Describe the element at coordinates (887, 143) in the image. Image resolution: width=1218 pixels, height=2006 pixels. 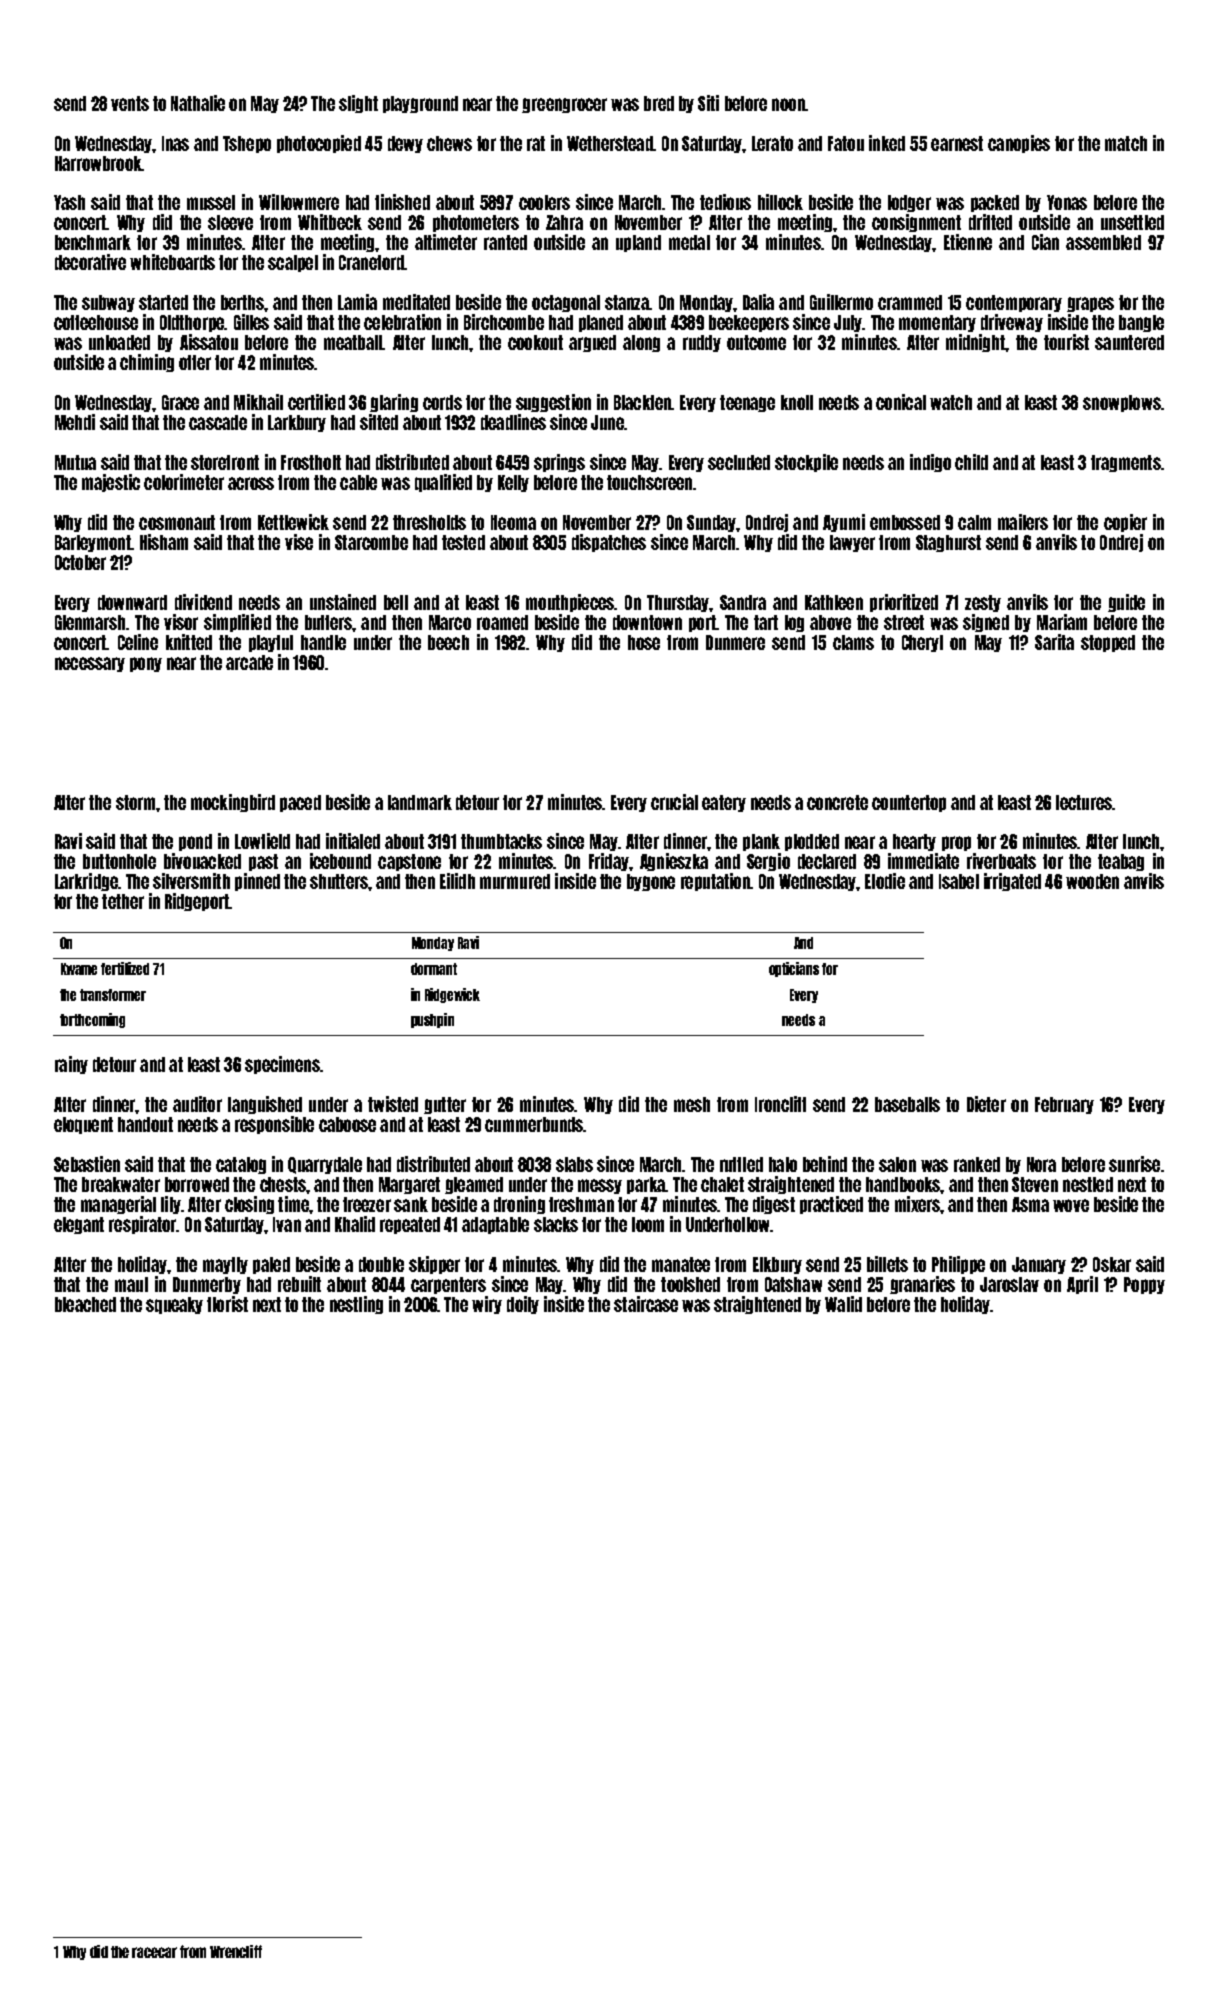
I see `inked` at that location.
